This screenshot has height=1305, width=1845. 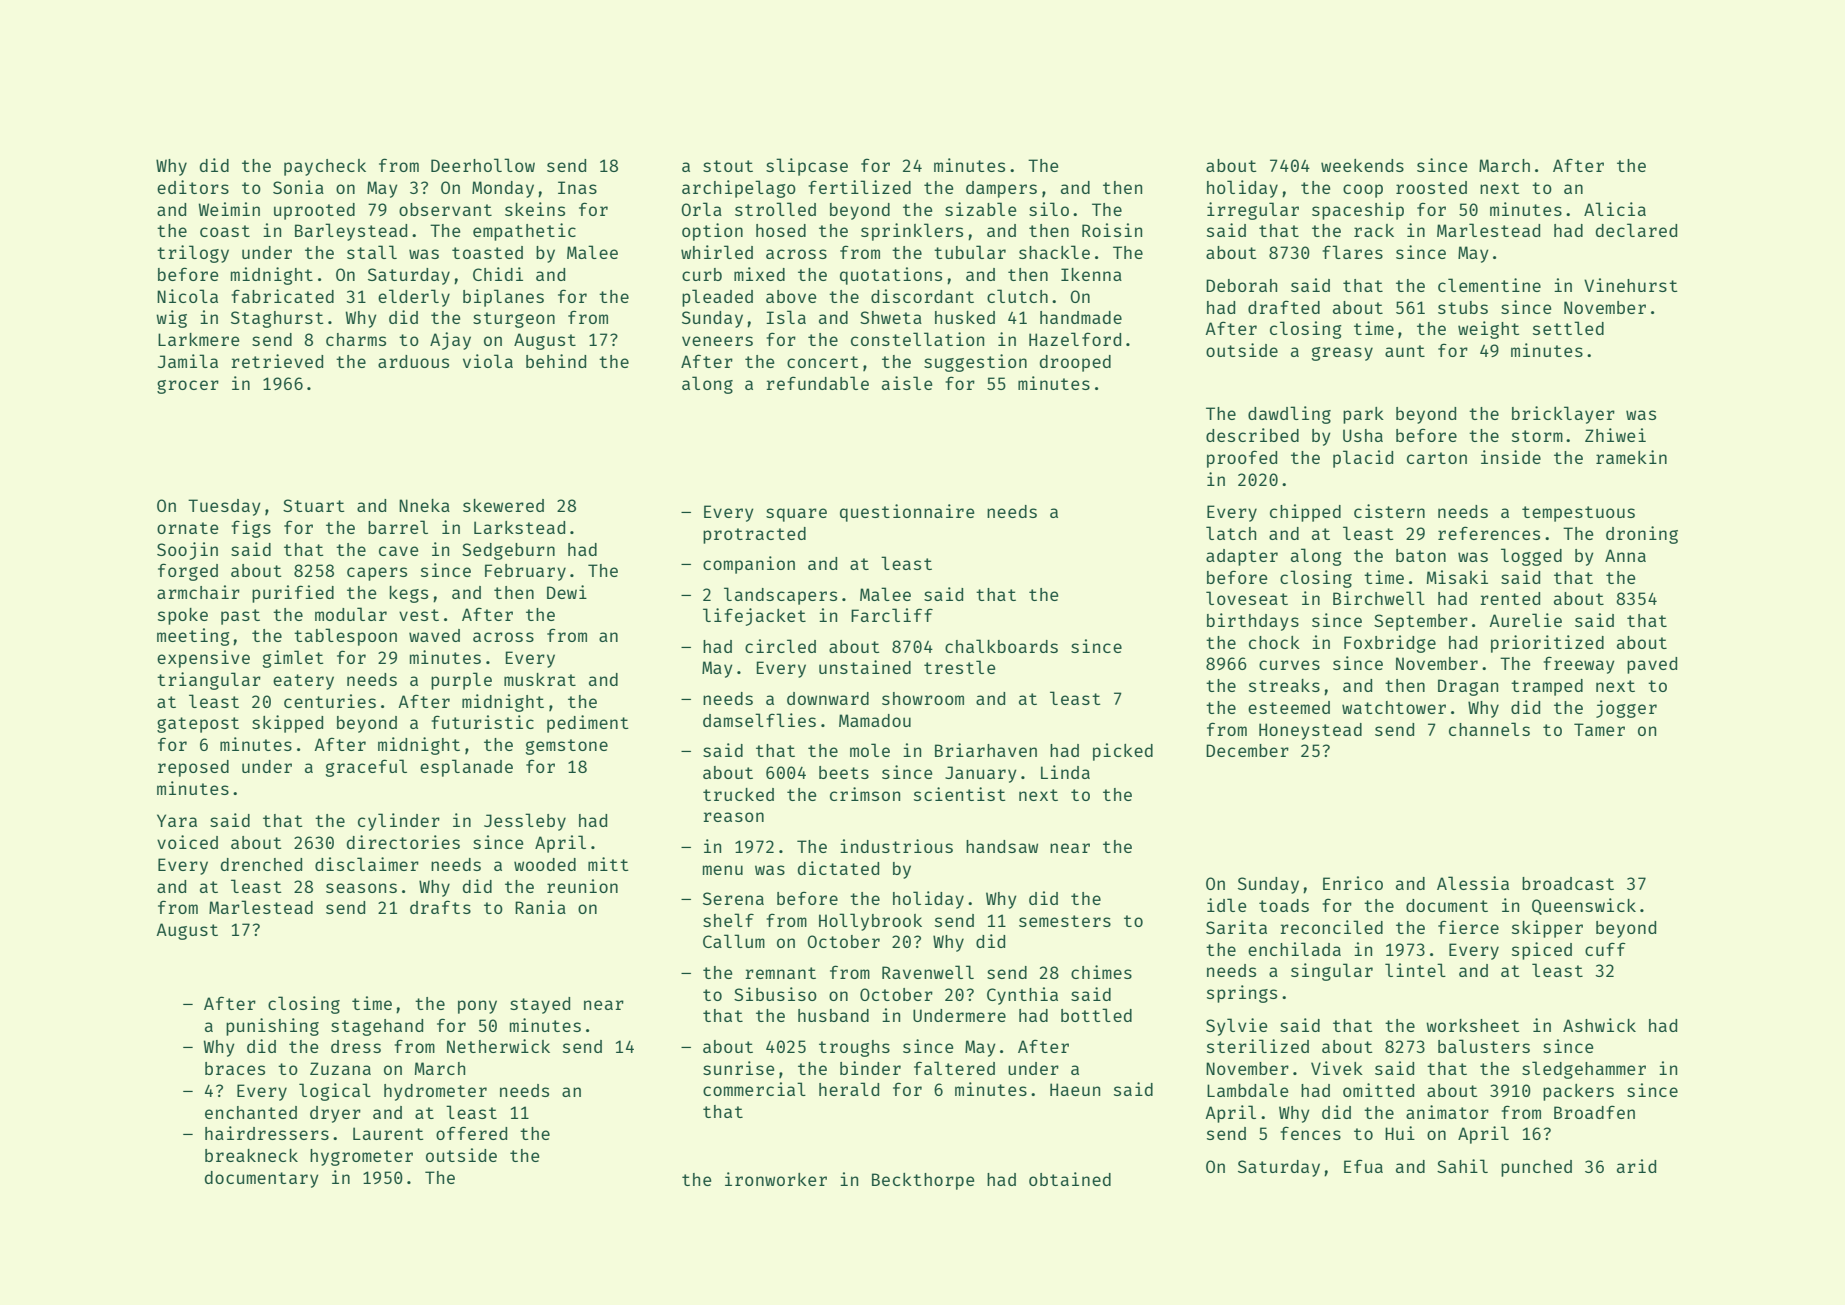 What do you see at coordinates (1652, 665) in the screenshot?
I see `paved` at bounding box center [1652, 665].
